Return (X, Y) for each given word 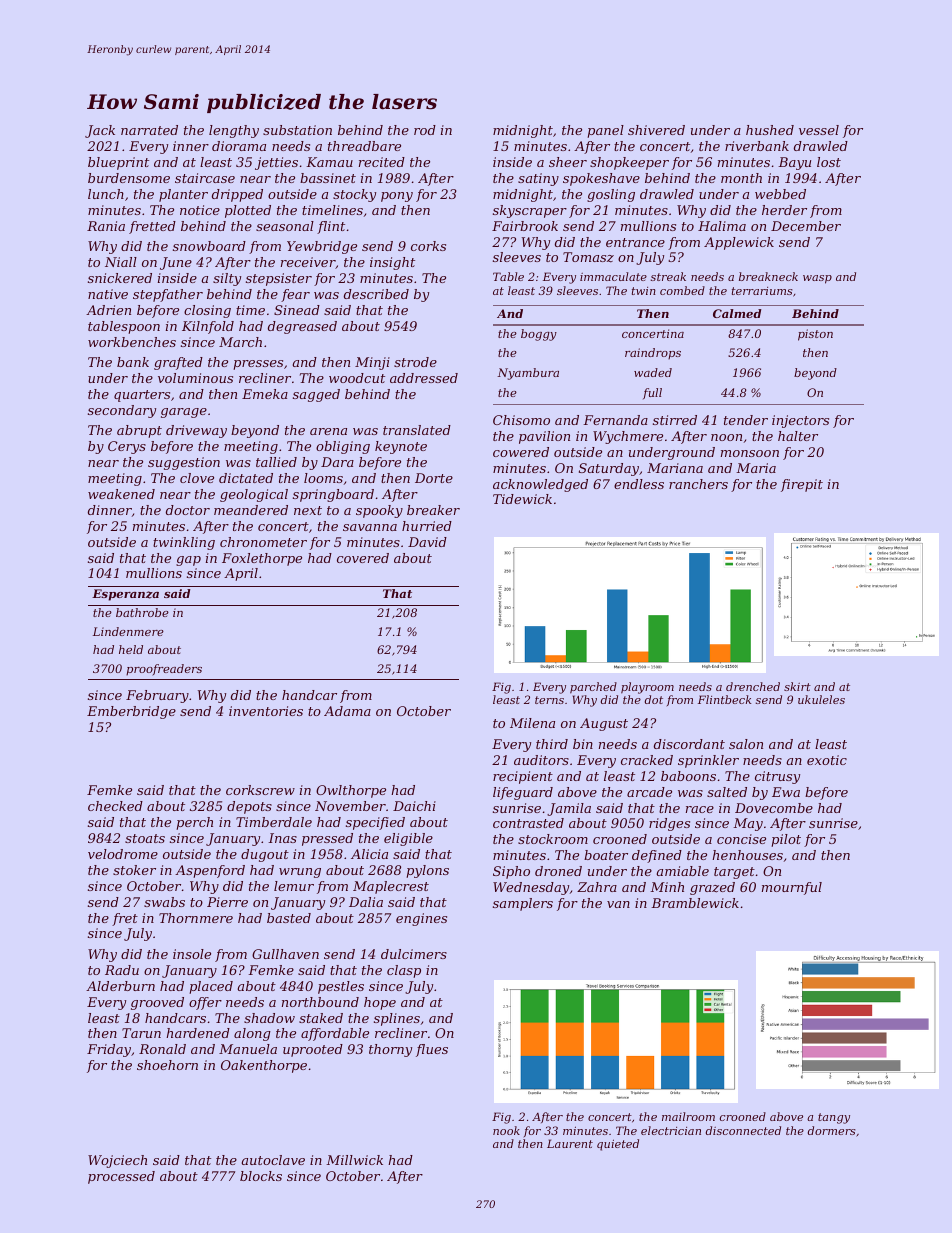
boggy (539, 335)
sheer (568, 162)
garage (184, 413)
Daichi (414, 806)
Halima (722, 226)
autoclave (273, 1160)
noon (726, 437)
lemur (294, 886)
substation (297, 130)
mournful (792, 888)
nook (506, 1130)
